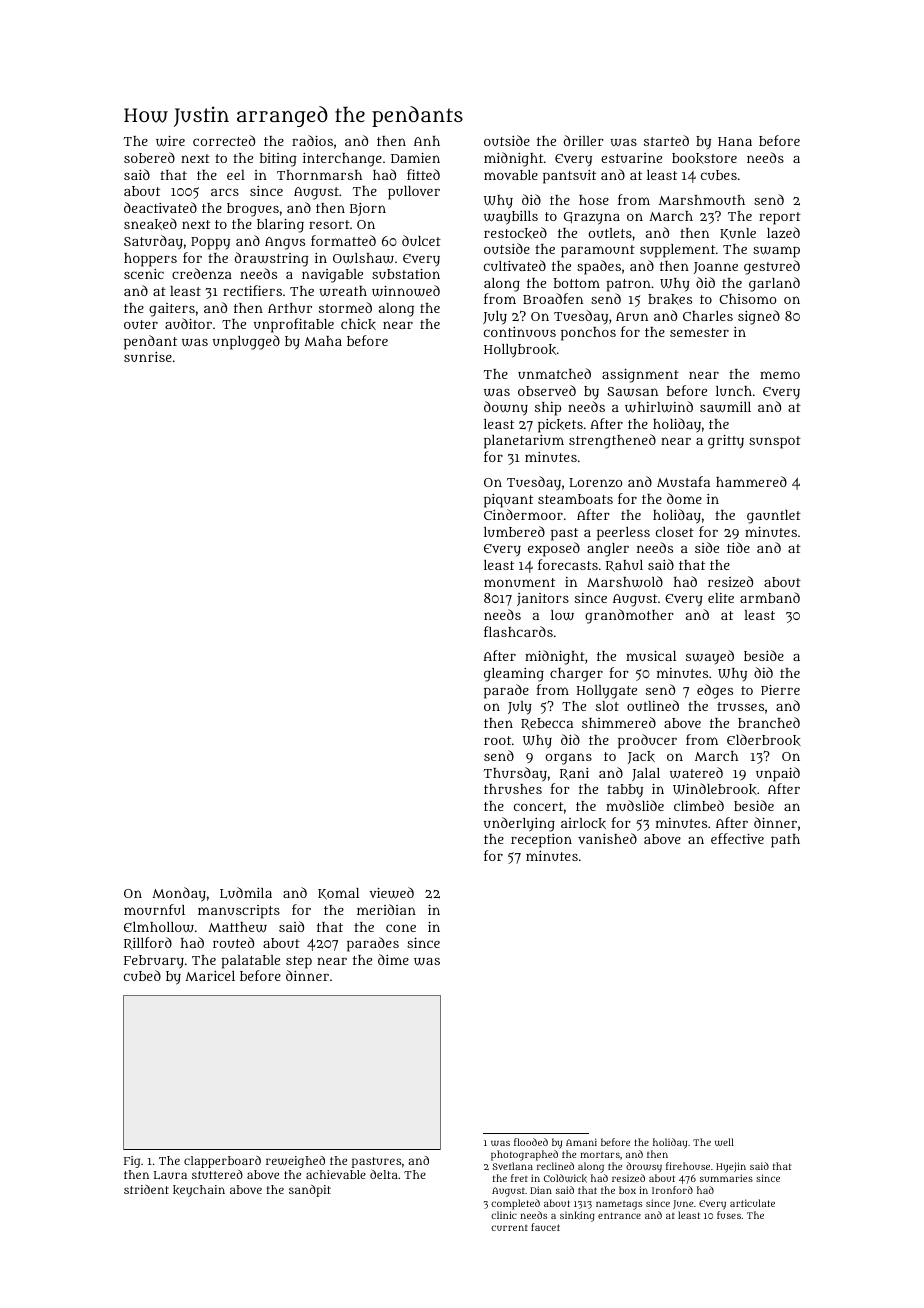 Image resolution: width=924 pixels, height=1308 pixels. What do you see at coordinates (148, 357) in the screenshot?
I see `sunrise` at bounding box center [148, 357].
